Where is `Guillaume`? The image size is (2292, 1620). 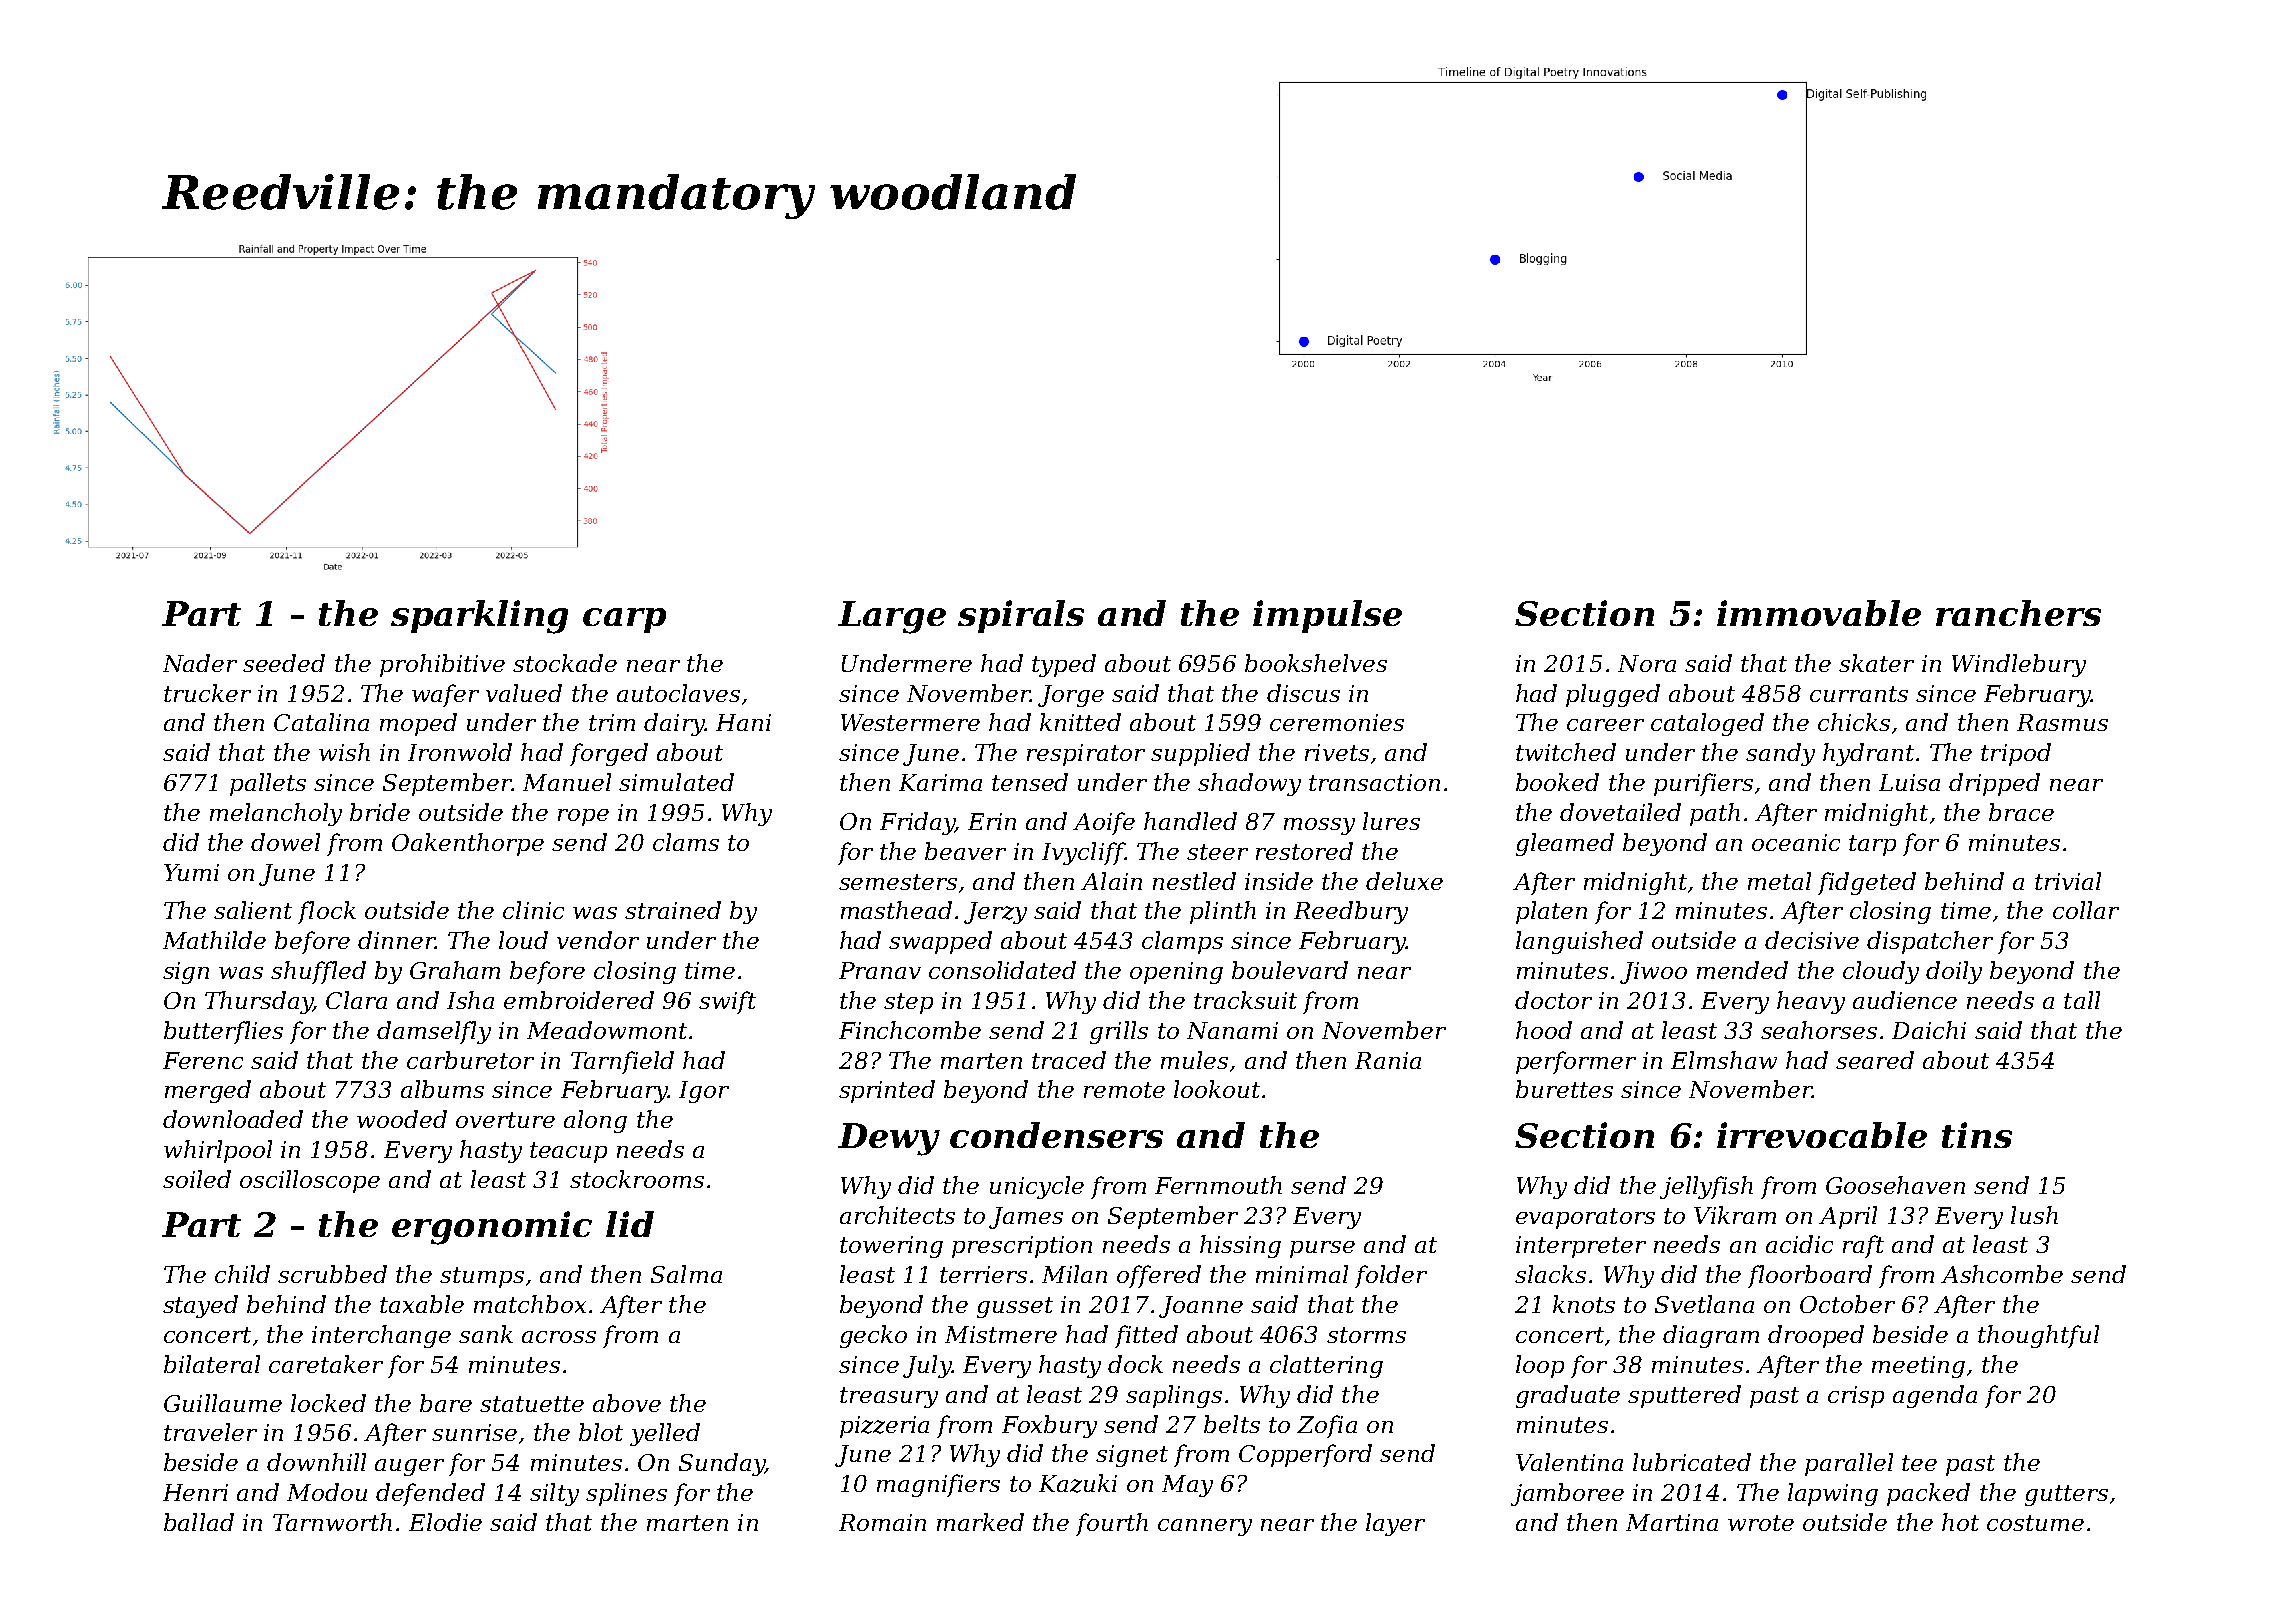
Guillaume is located at coordinates (223, 1403).
